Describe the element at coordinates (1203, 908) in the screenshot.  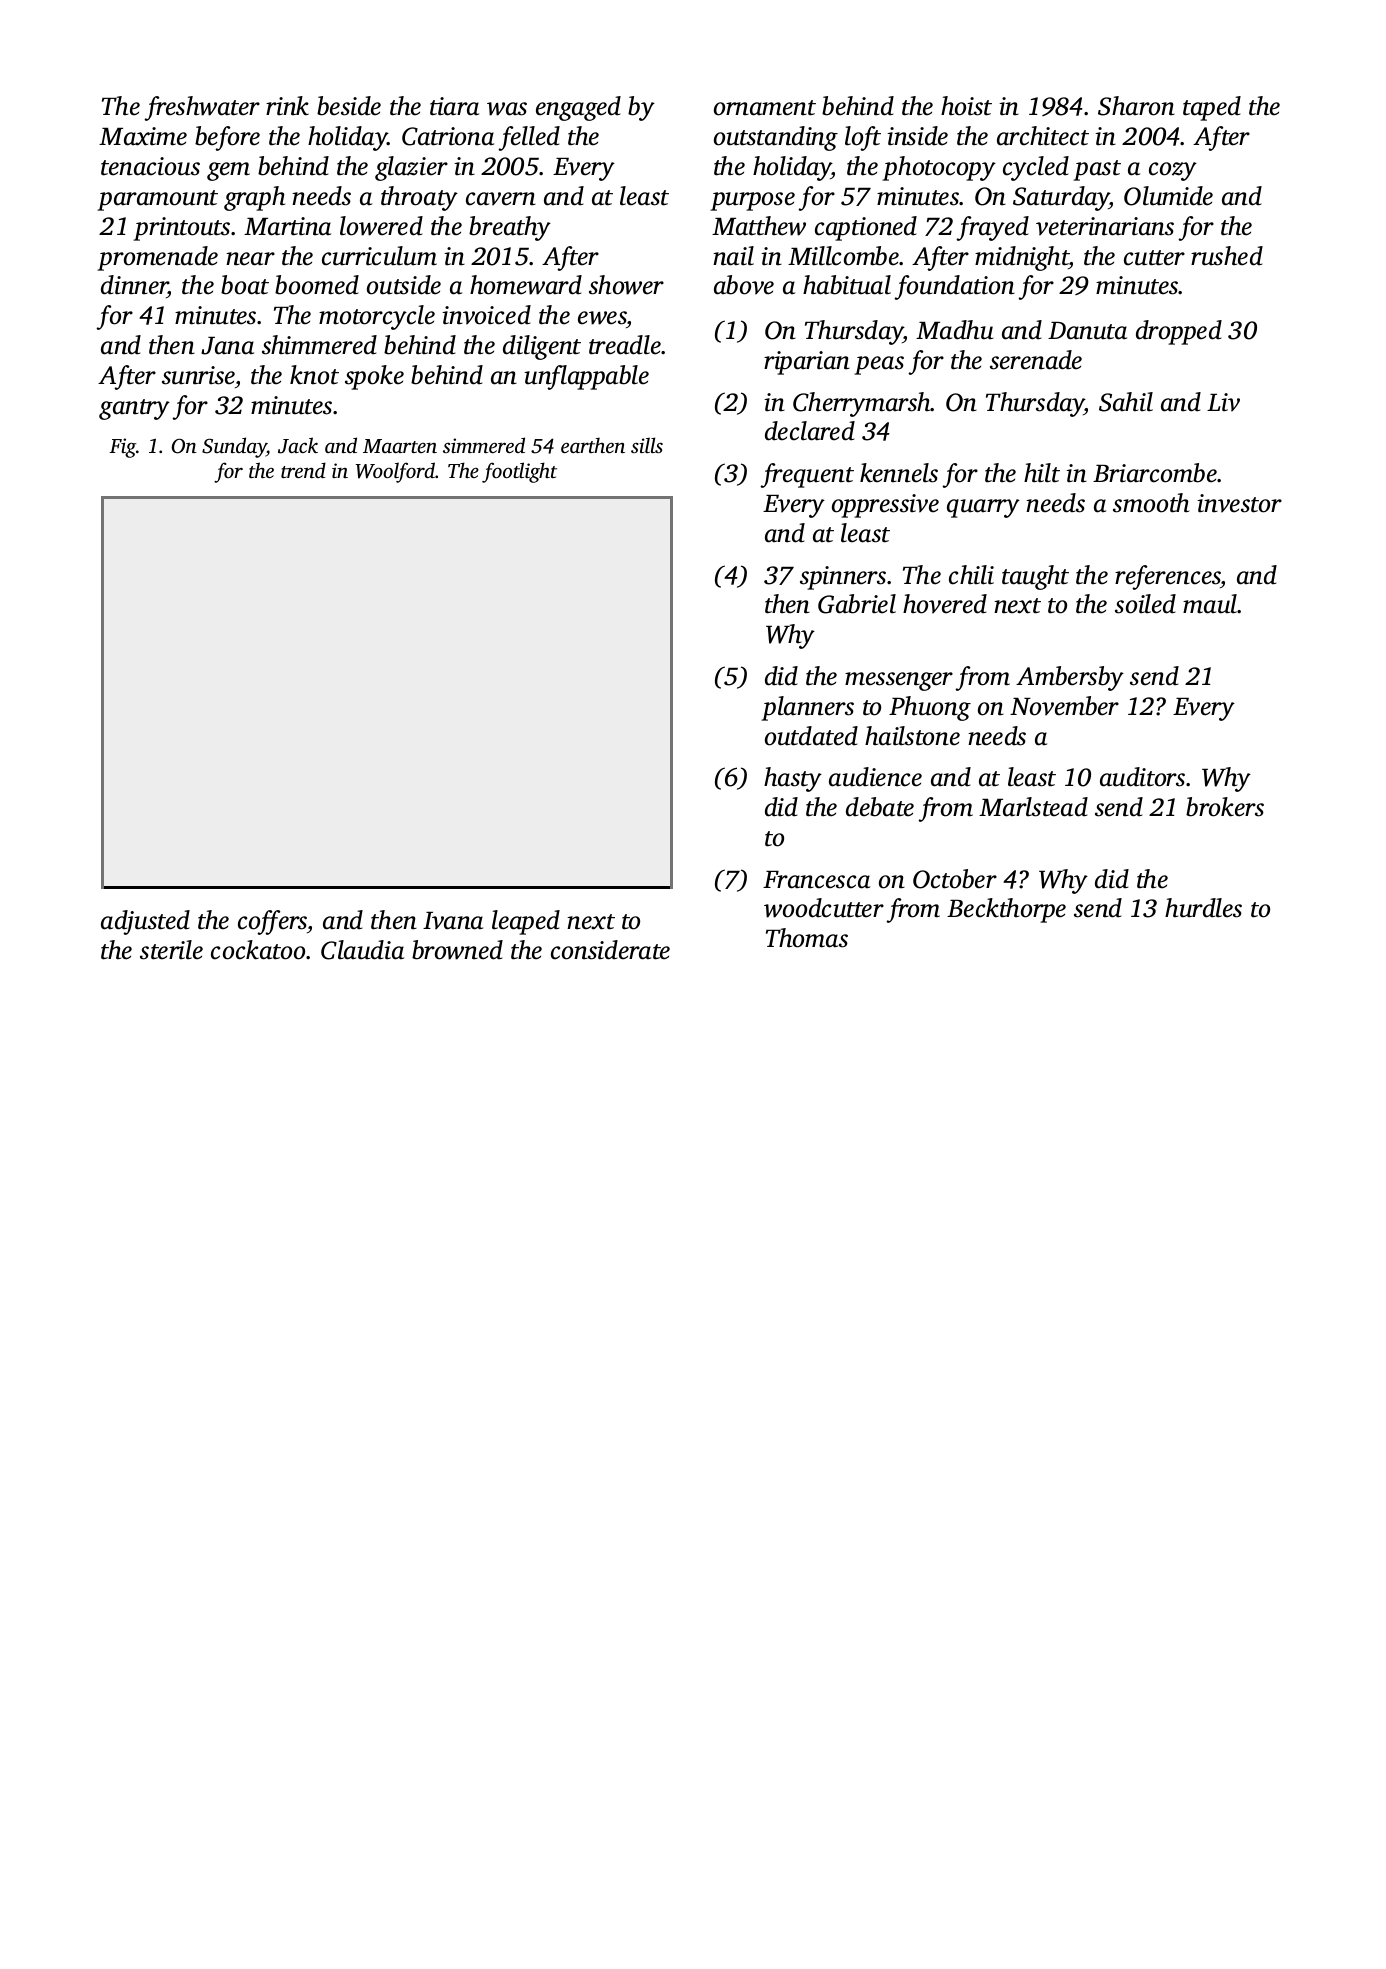
I see `hurdles` at that location.
